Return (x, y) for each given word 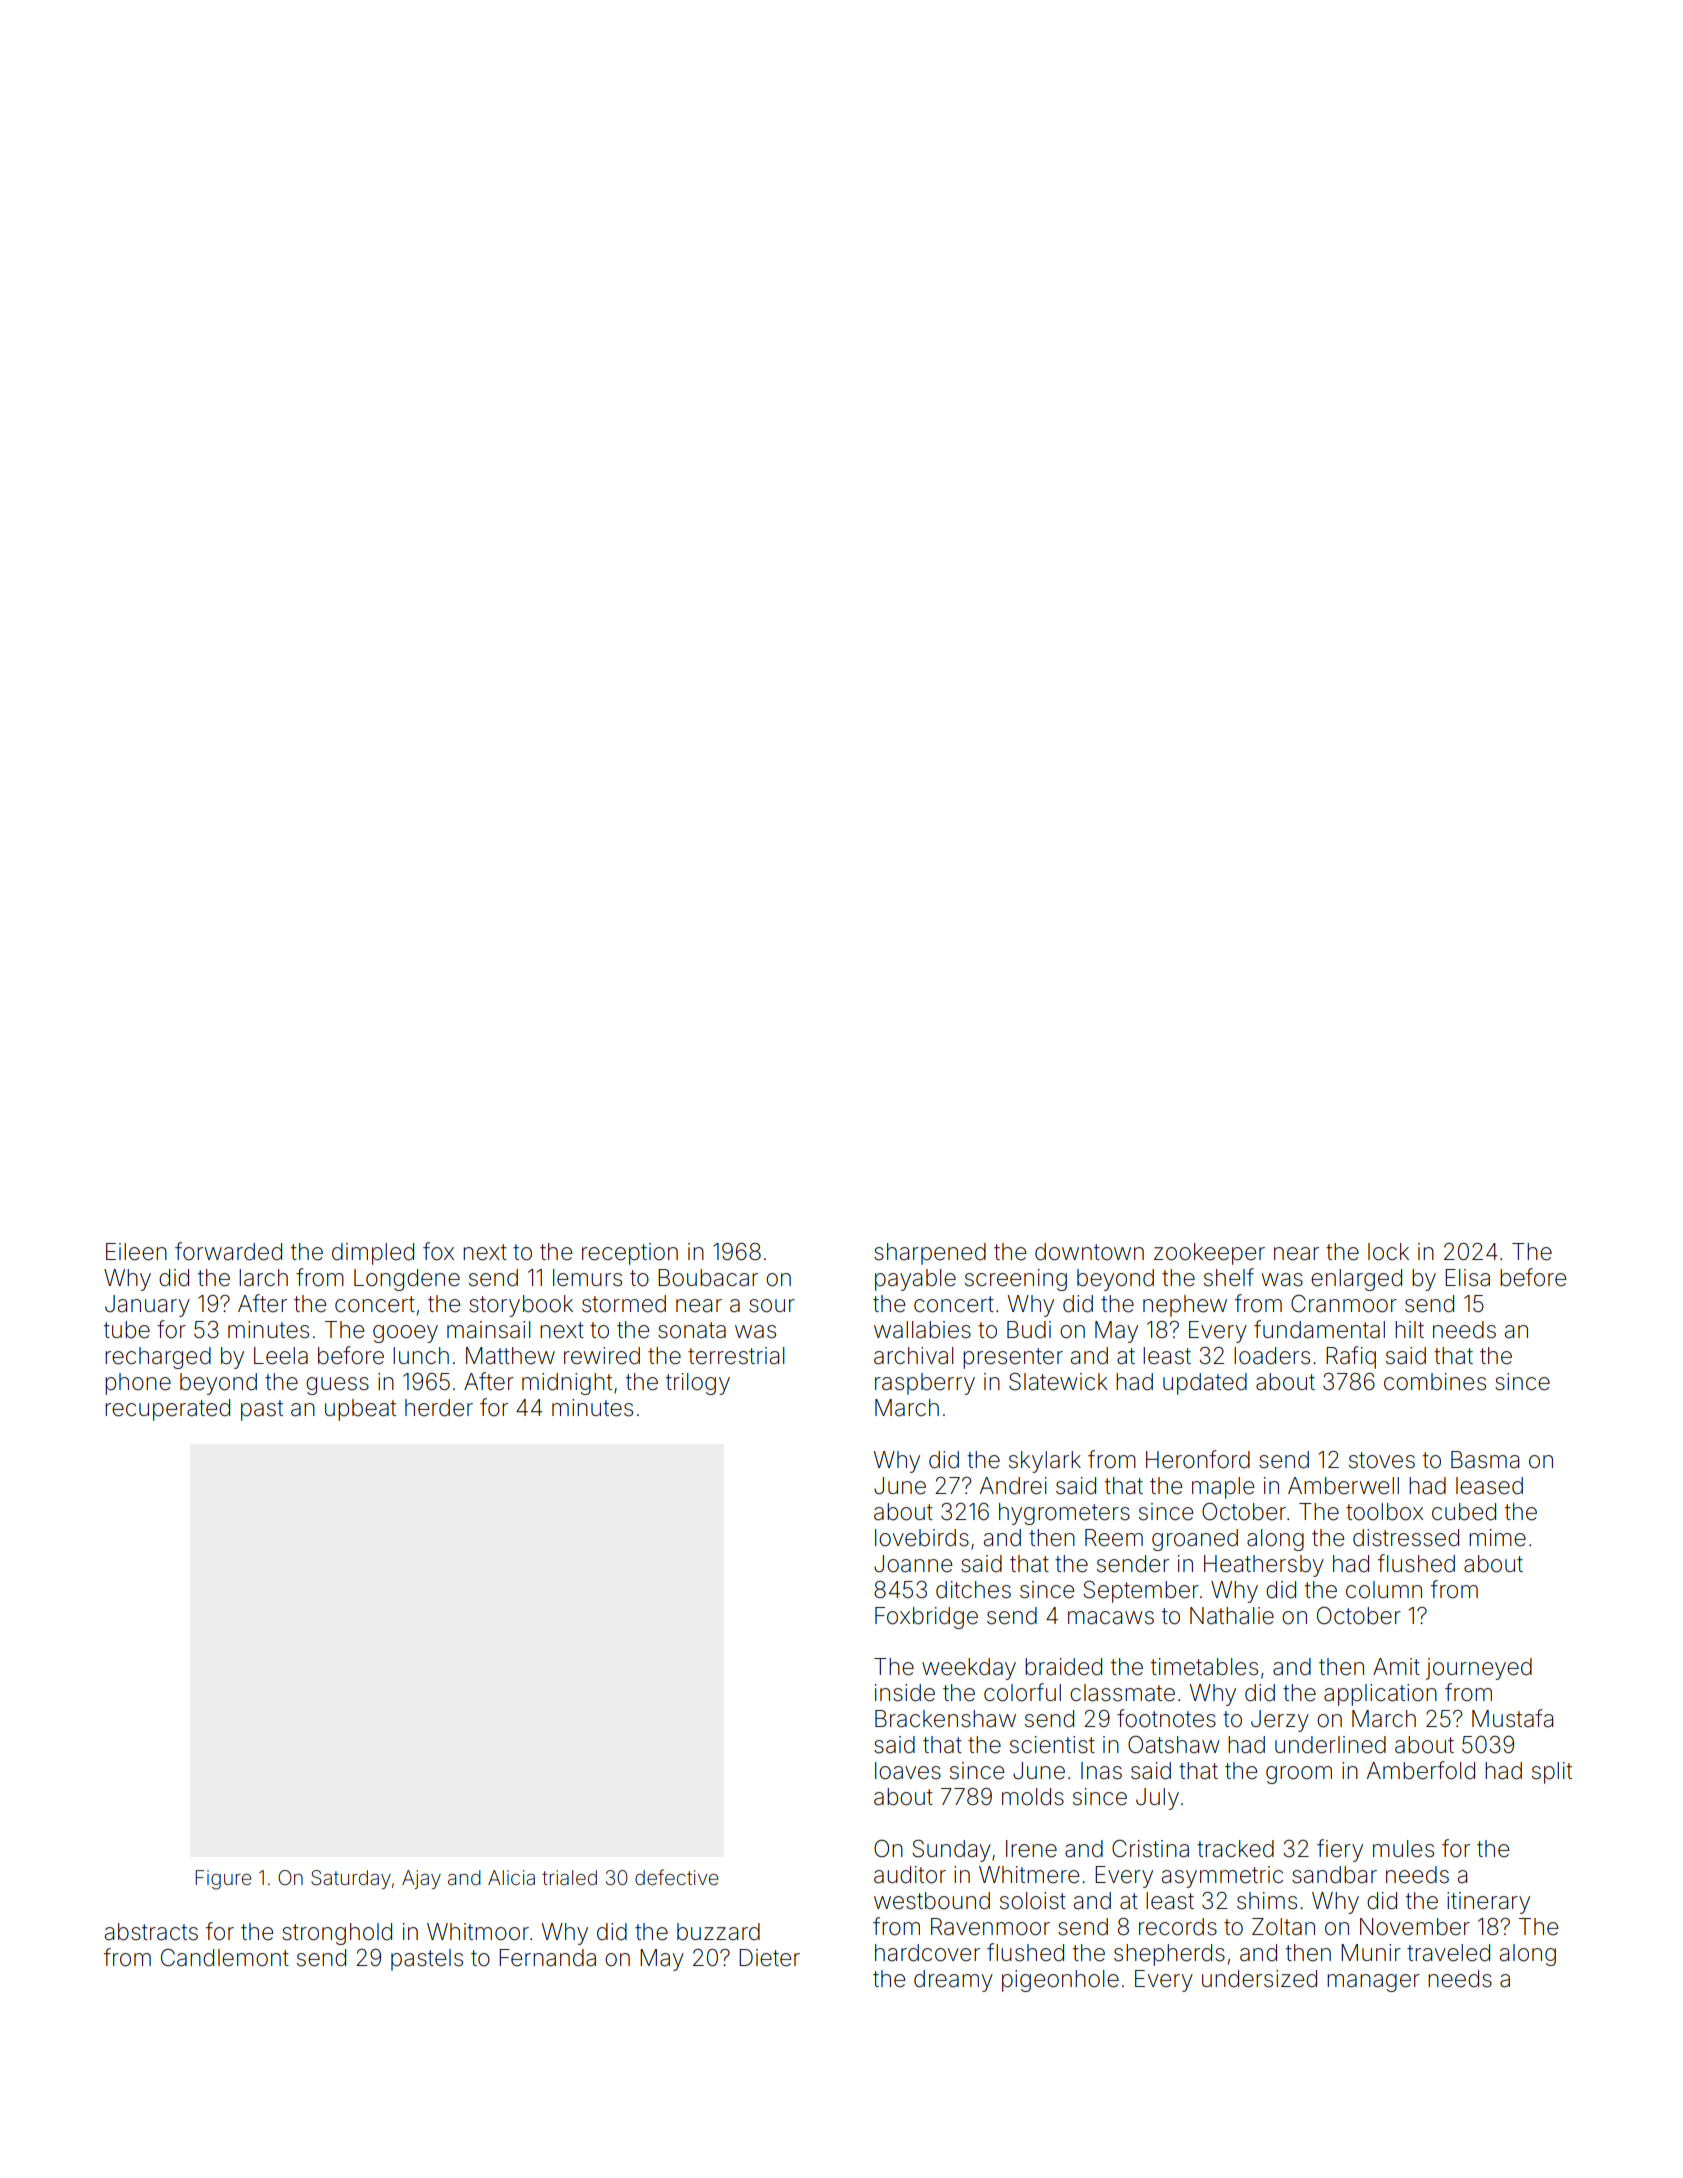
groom (1299, 1775)
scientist (1052, 1745)
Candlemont (225, 1958)
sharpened (930, 1254)
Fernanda (547, 1958)
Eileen (136, 1252)
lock (1388, 1252)
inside (905, 1693)
